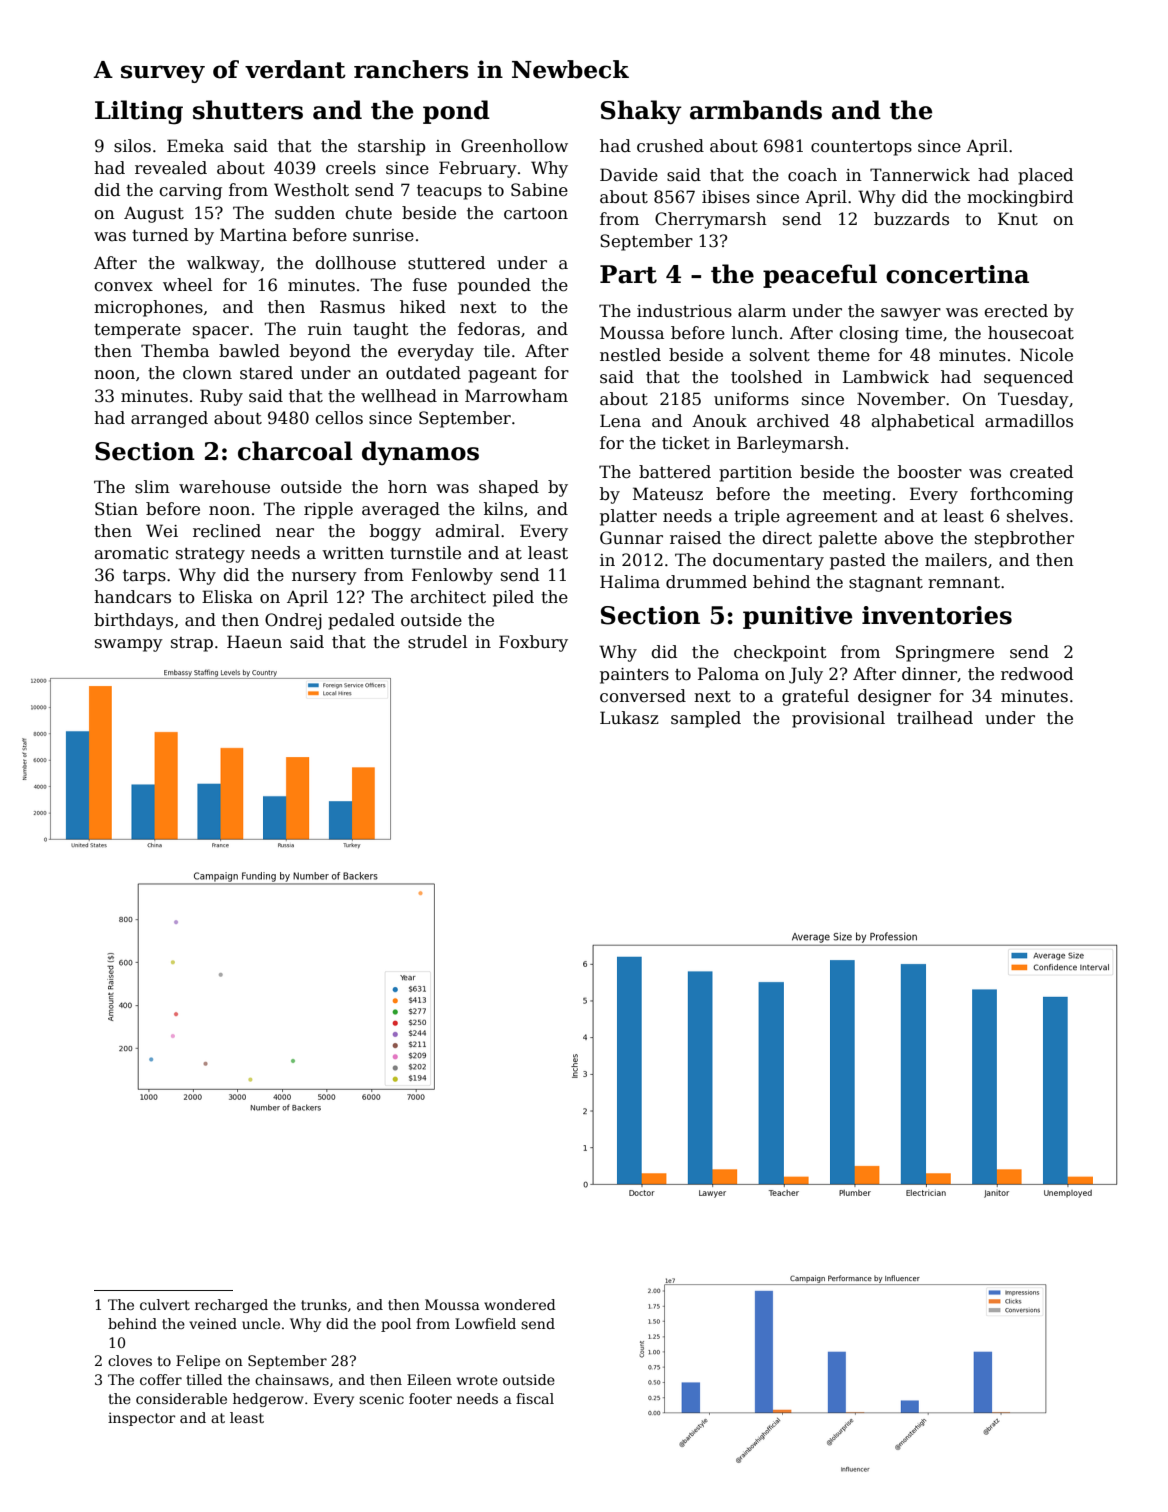 This image has height=1512, width=1168. Describe the element at coordinates (535, 1398) in the image. I see `fiscal` at that location.
